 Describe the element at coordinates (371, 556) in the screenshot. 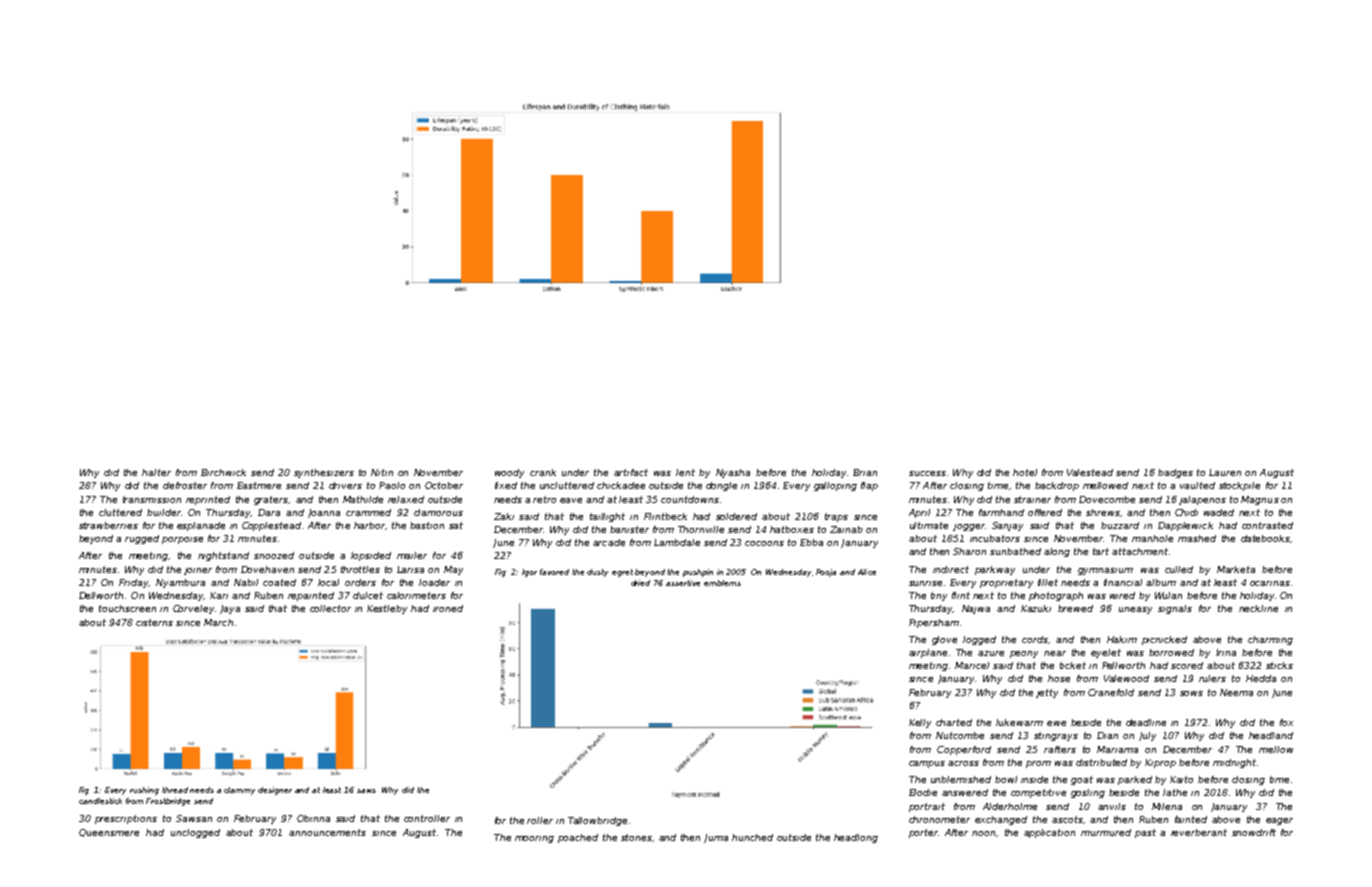

I see `lopsided` at that location.
